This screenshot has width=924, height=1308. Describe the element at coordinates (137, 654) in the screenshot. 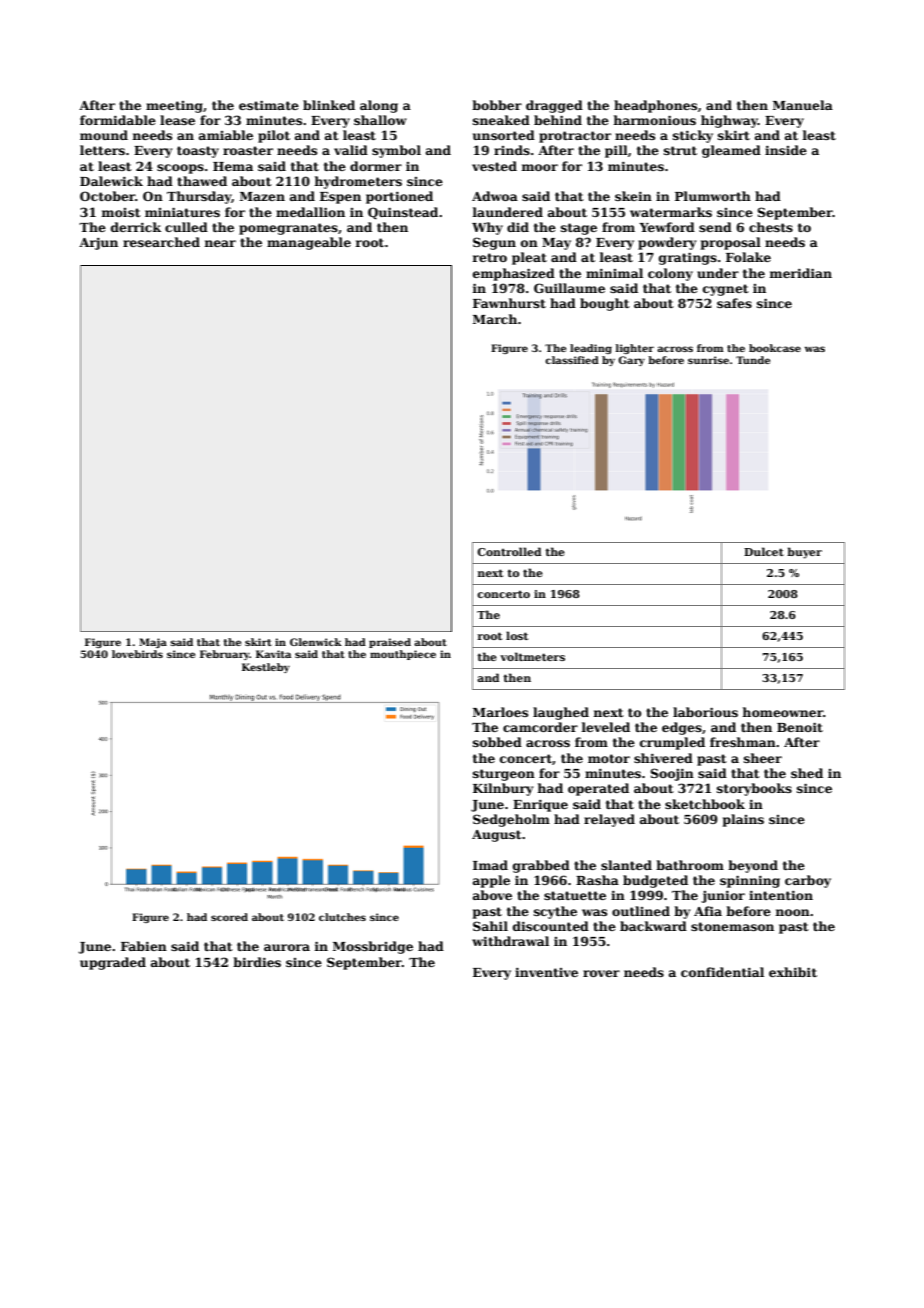

I see `lovebirds` at that location.
